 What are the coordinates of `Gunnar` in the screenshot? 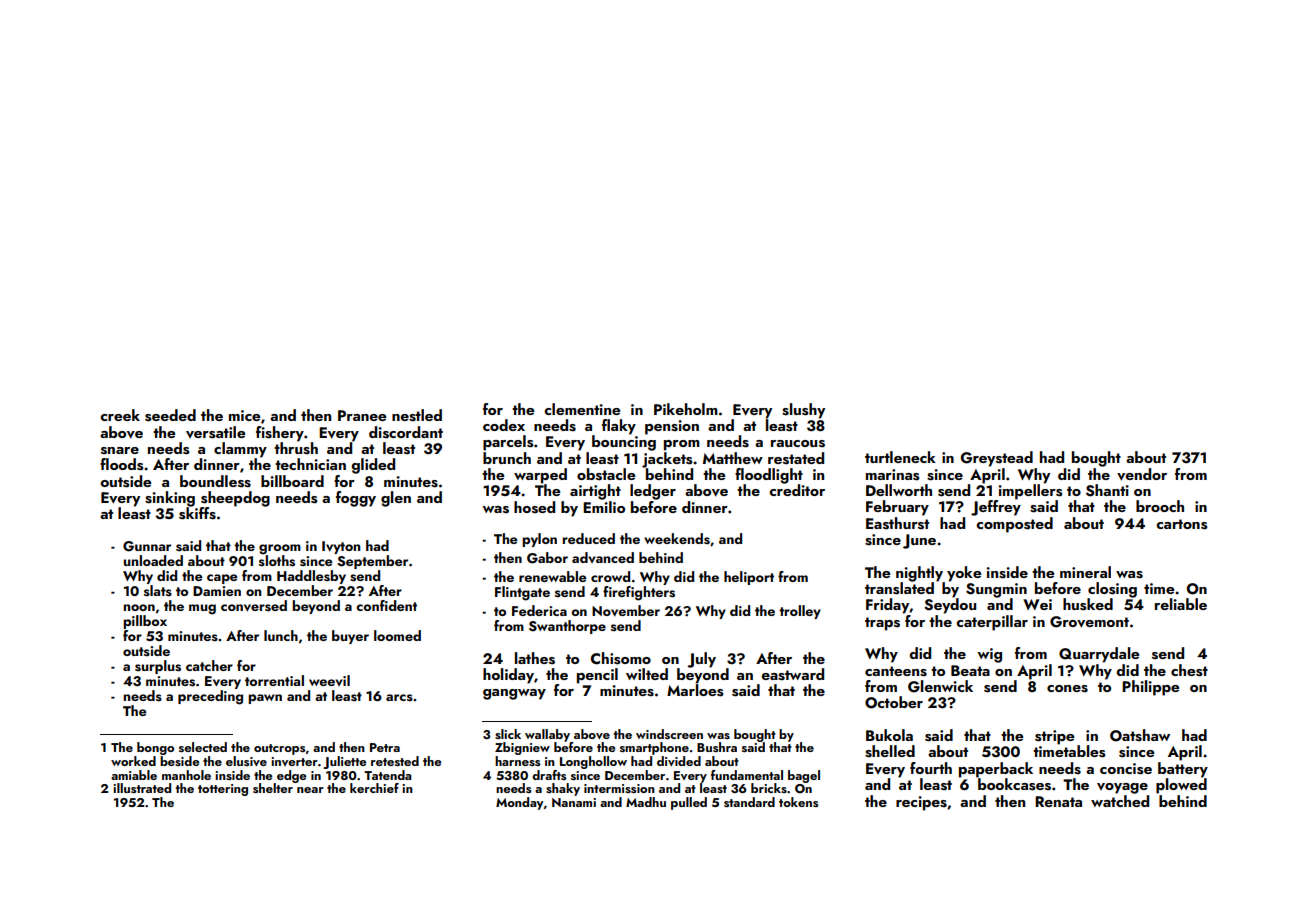 It's located at (147, 546).
